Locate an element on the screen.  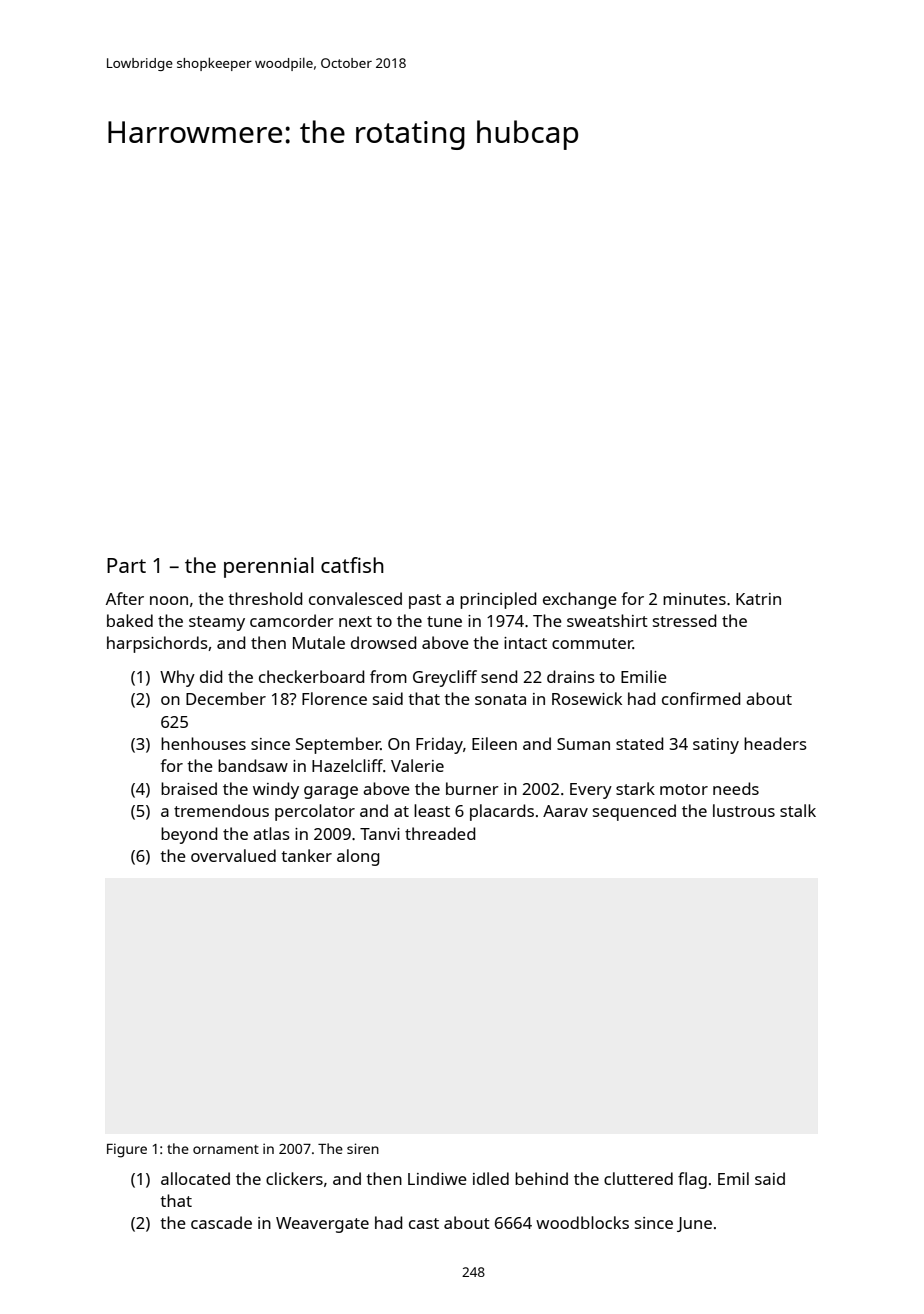
cast is located at coordinates (424, 1223).
